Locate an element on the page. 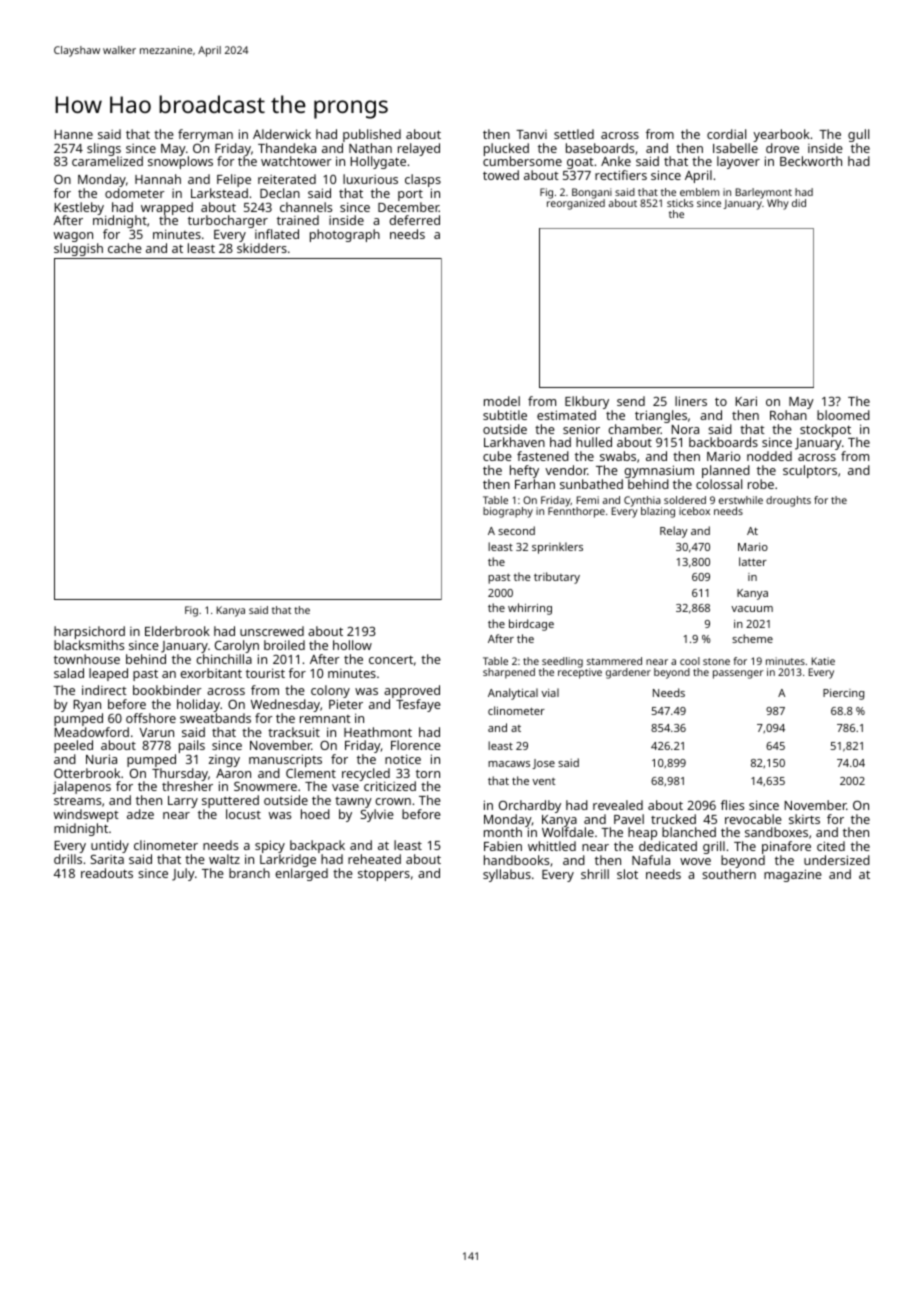  ferryman is located at coordinates (205, 135).
